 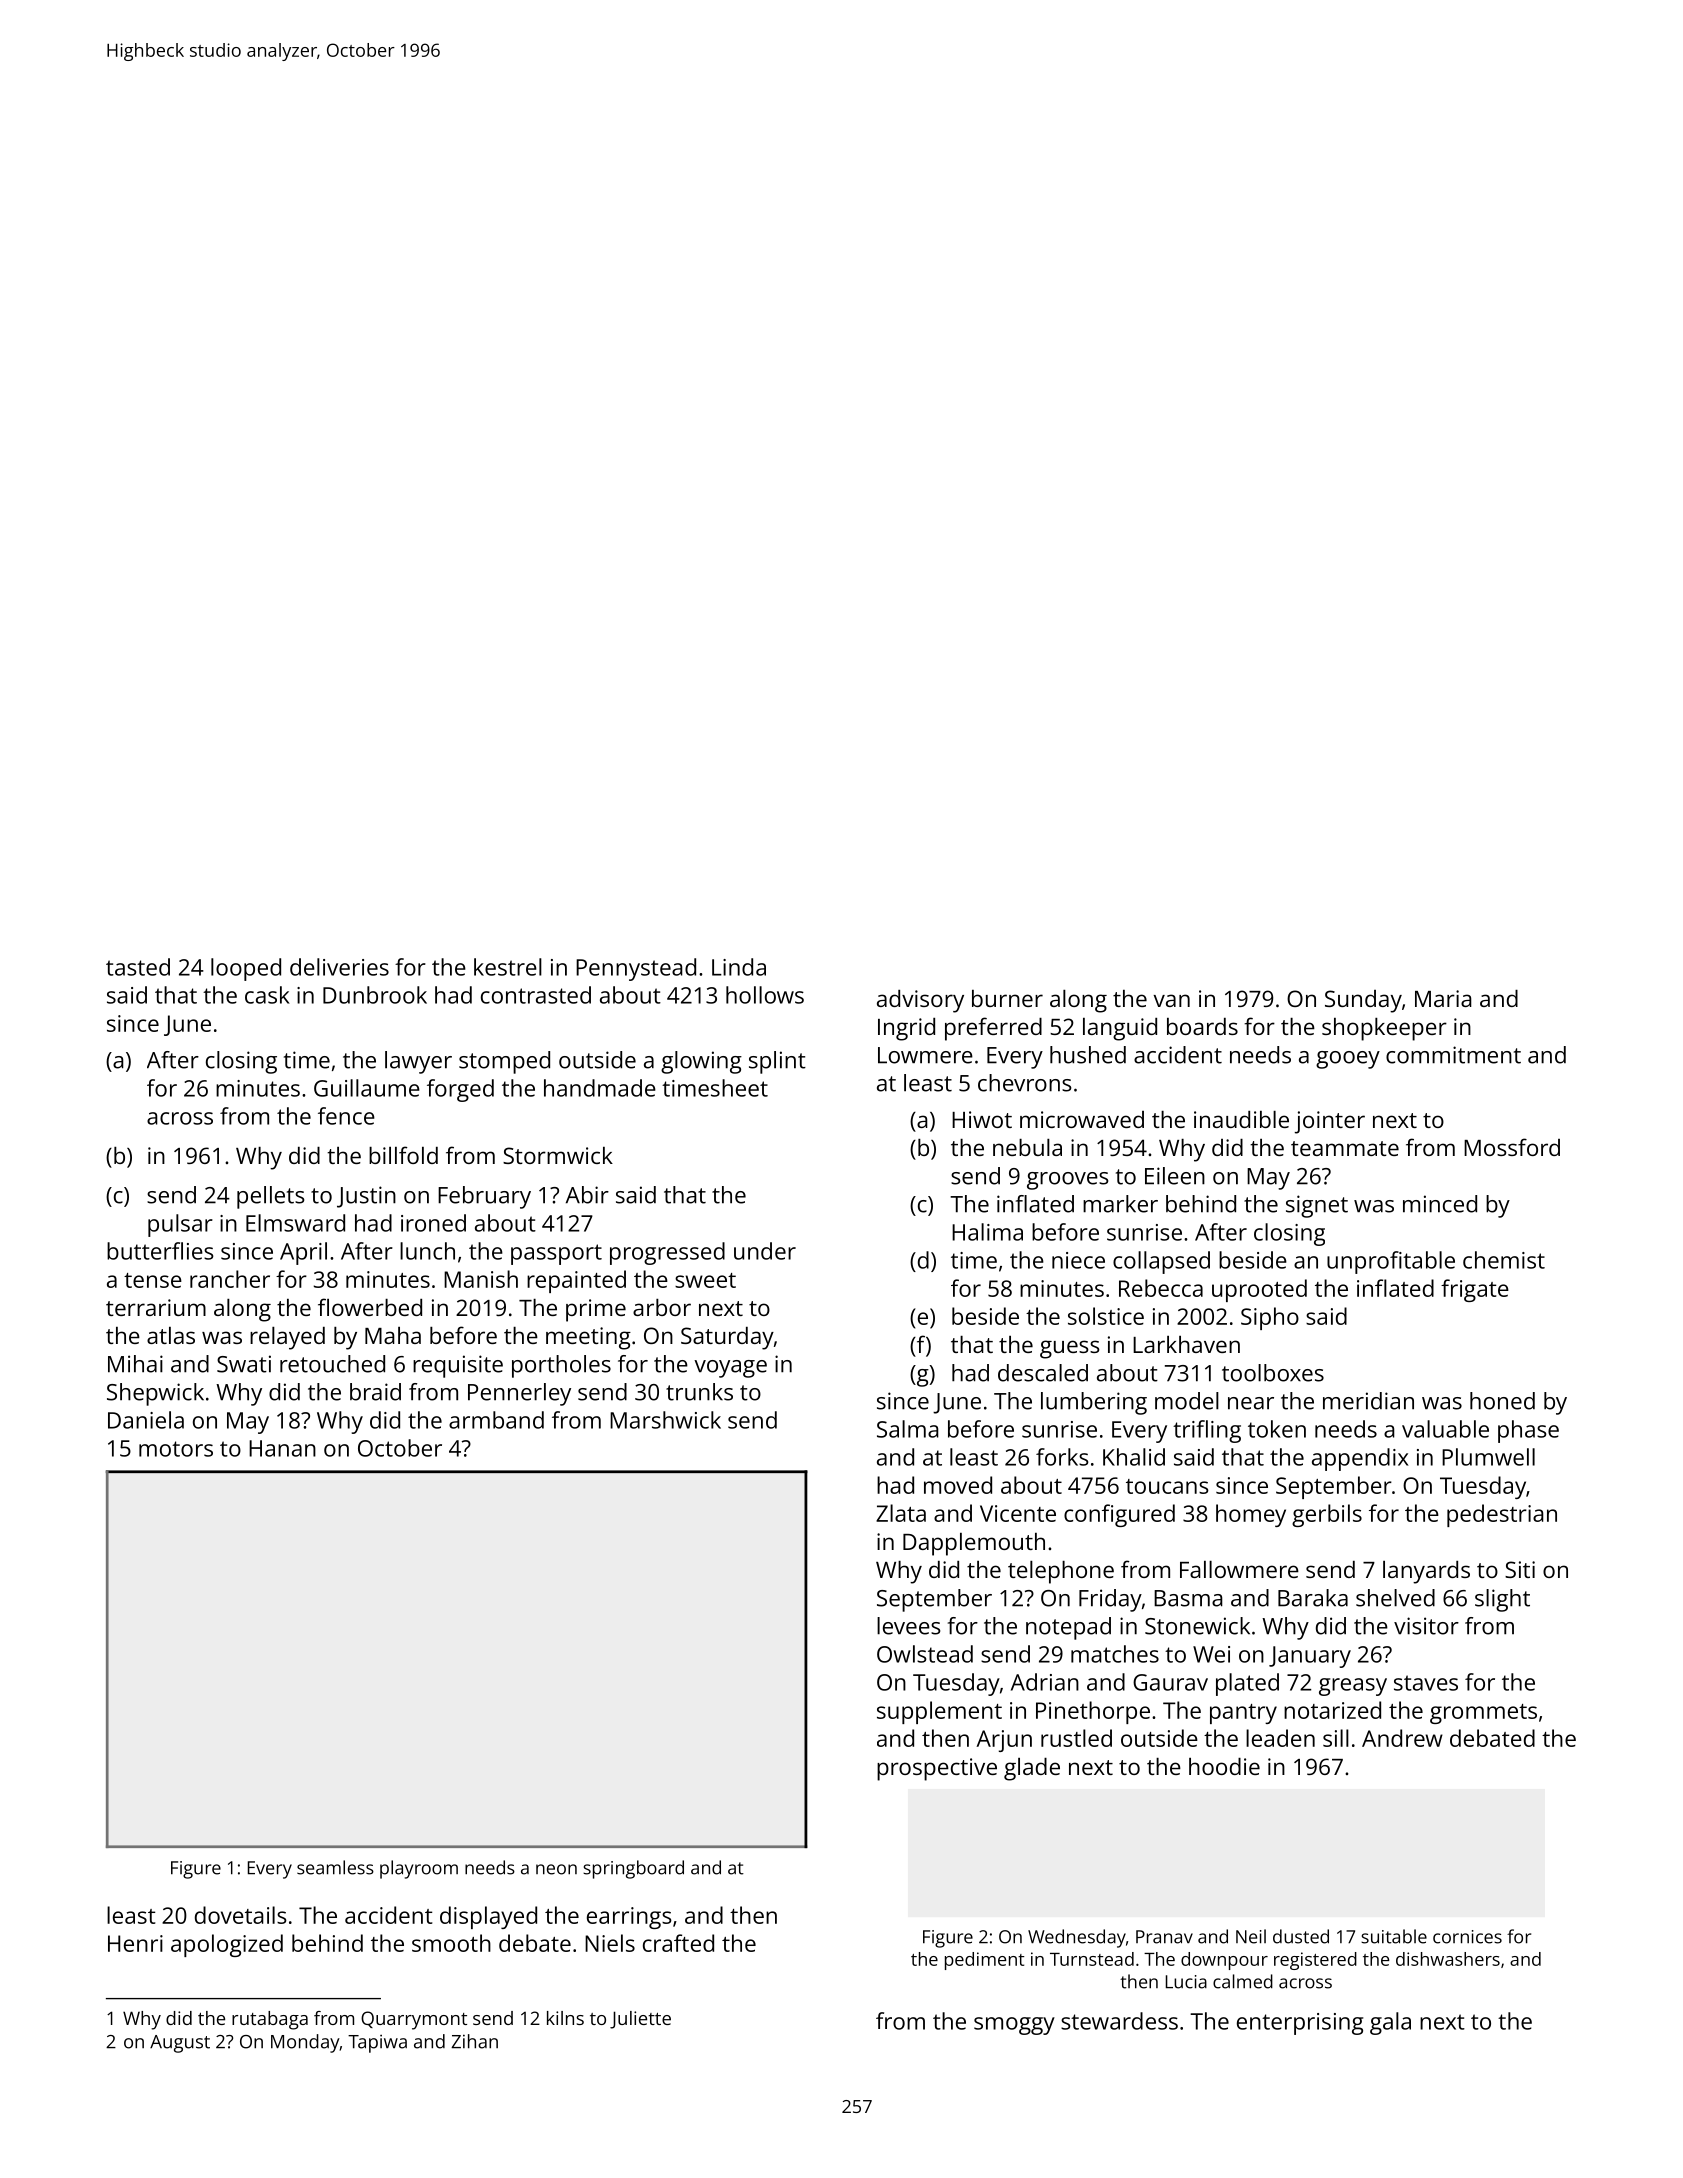 What do you see at coordinates (701, 1062) in the page?
I see `glowing` at bounding box center [701, 1062].
